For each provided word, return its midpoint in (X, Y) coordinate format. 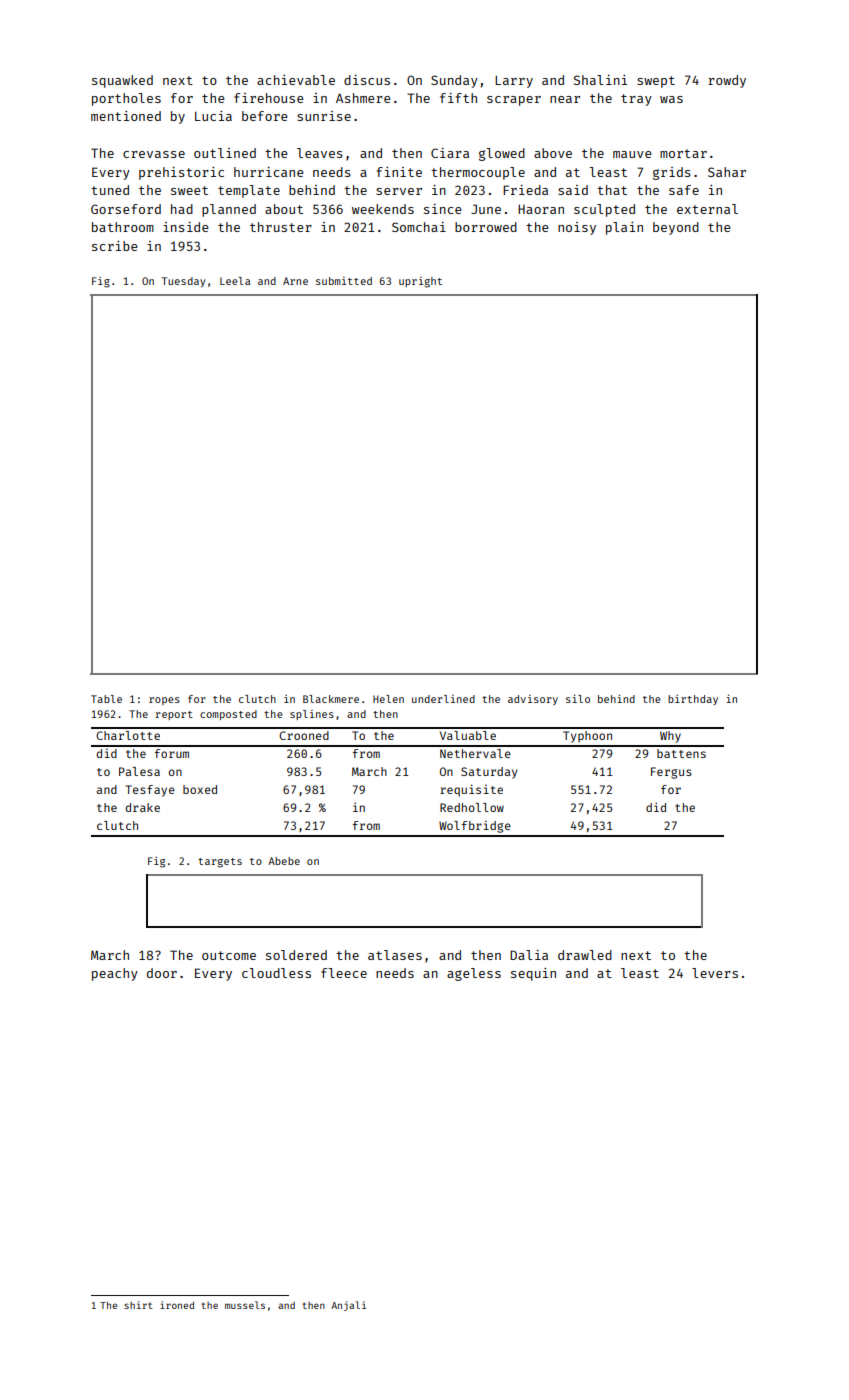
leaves (320, 153)
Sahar (727, 172)
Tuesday (183, 282)
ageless (474, 974)
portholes (126, 99)
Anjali (348, 1306)
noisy (577, 228)
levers (715, 973)
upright (420, 282)
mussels (245, 1305)
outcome (229, 955)
